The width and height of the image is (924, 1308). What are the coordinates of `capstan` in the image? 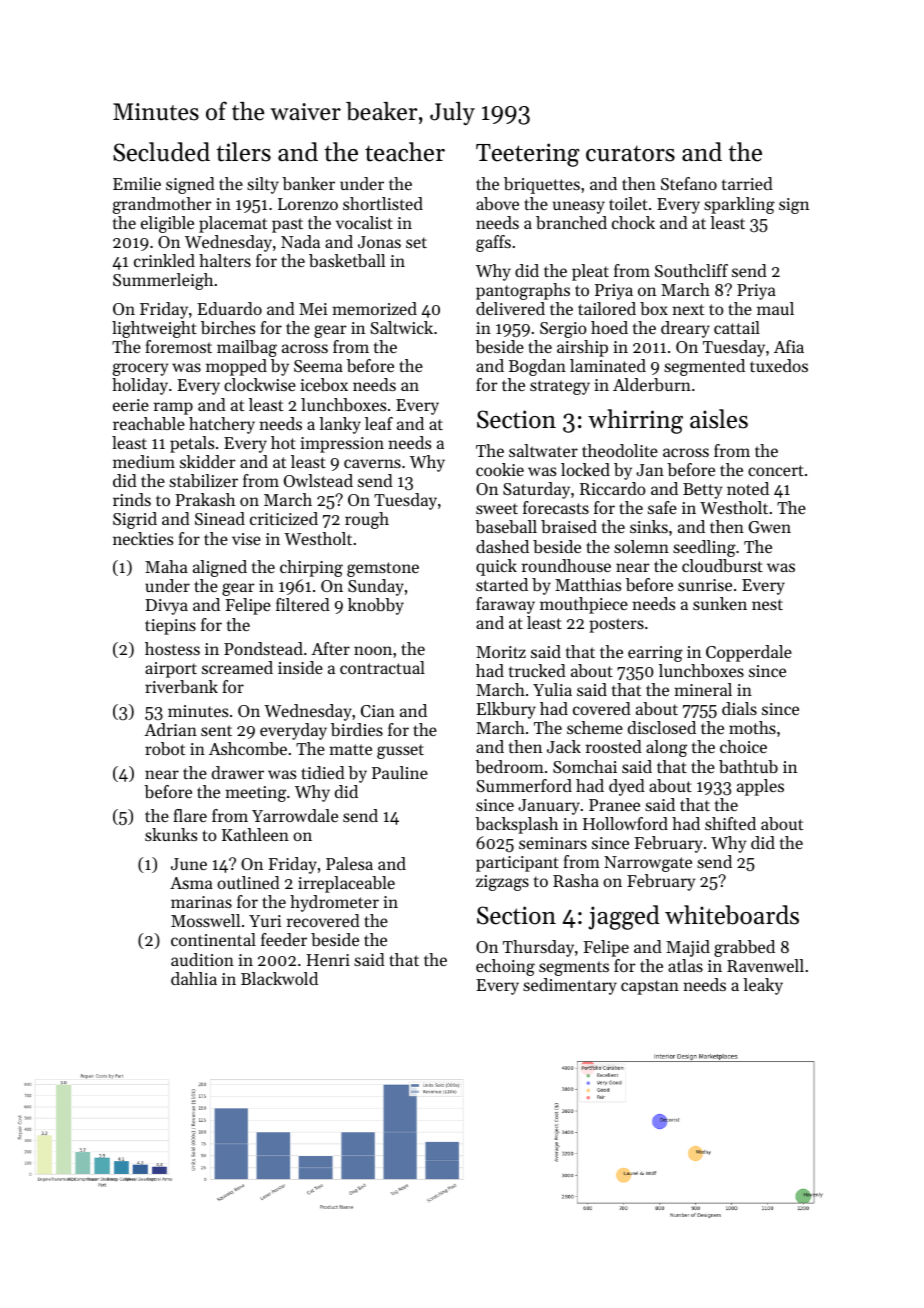 It's located at (650, 987).
